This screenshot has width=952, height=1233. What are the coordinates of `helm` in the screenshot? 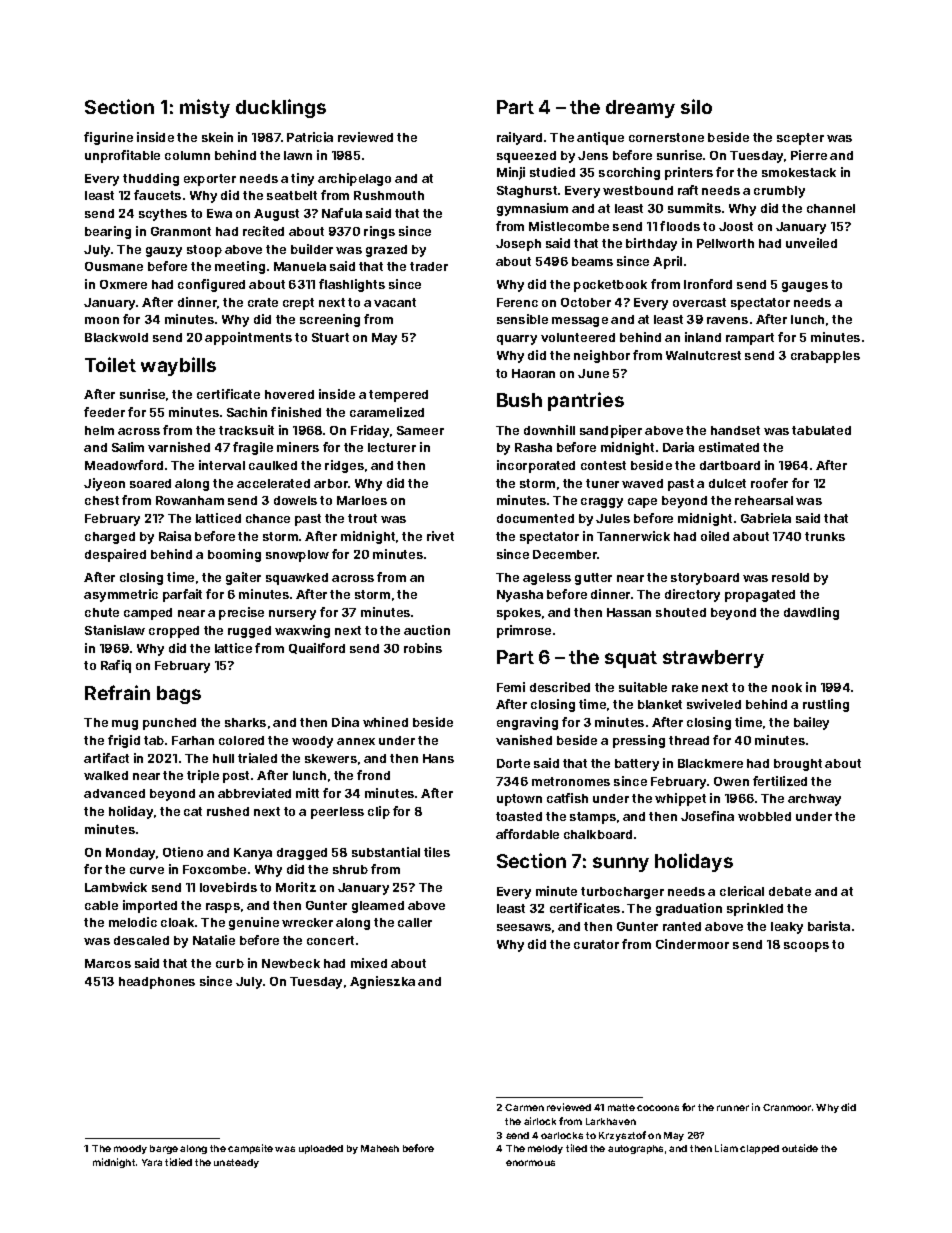 It's located at (99, 430).
